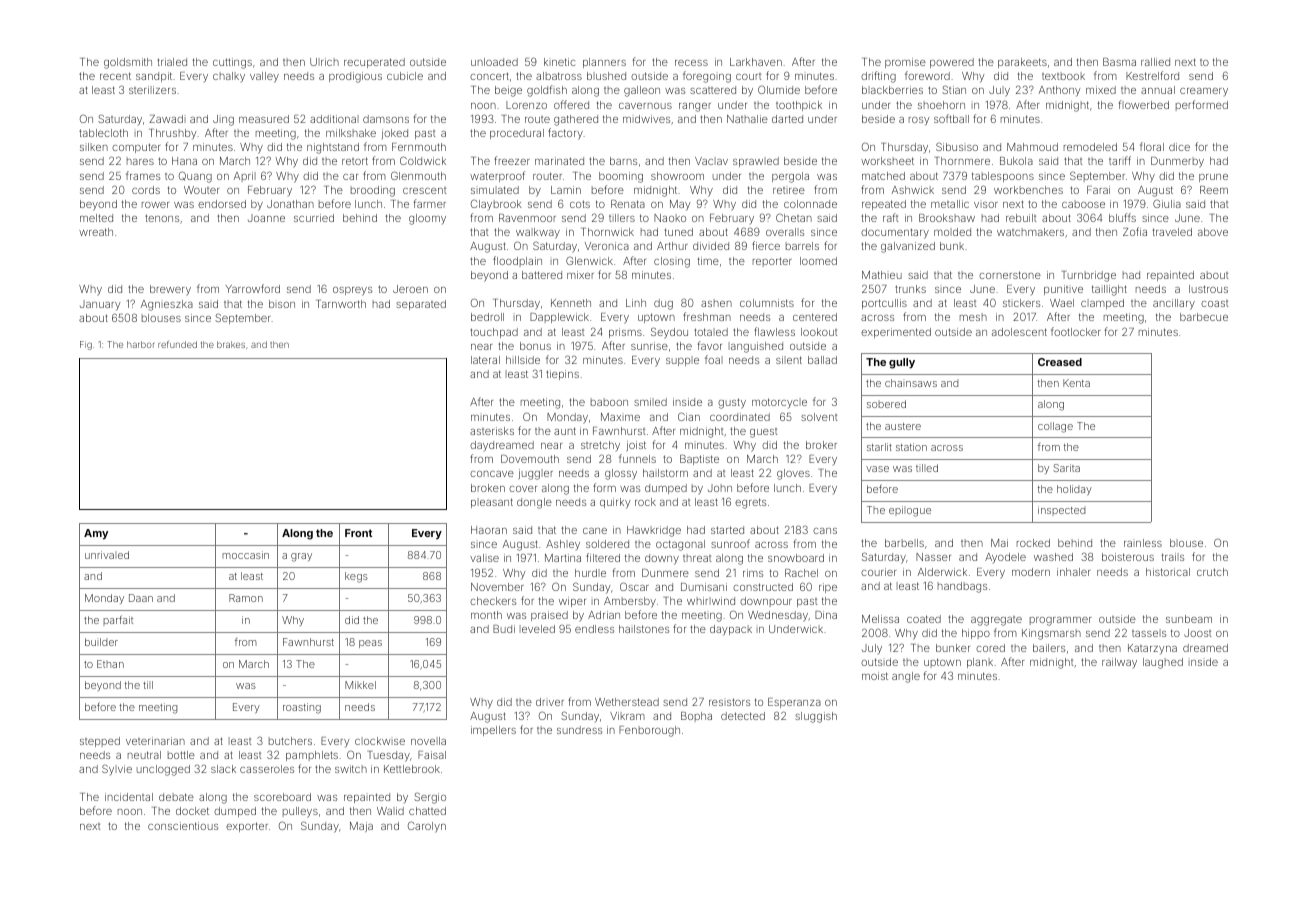 This screenshot has width=1308, height=924. Describe the element at coordinates (183, 826) in the screenshot. I see `conscientious` at that location.
